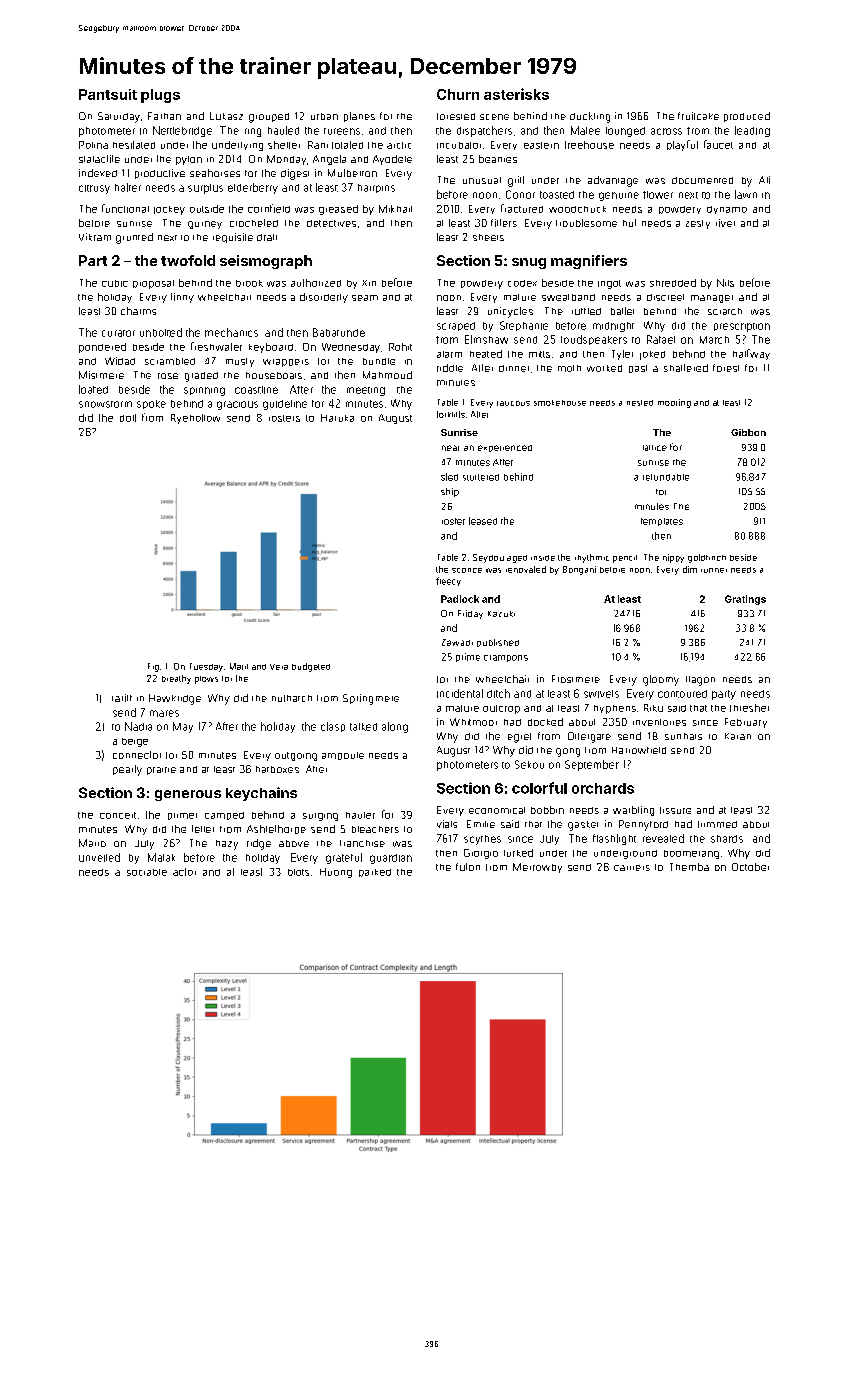 This screenshot has height=1400, width=849. What do you see at coordinates (589, 145) in the screenshot?
I see `treehouse` at bounding box center [589, 145].
